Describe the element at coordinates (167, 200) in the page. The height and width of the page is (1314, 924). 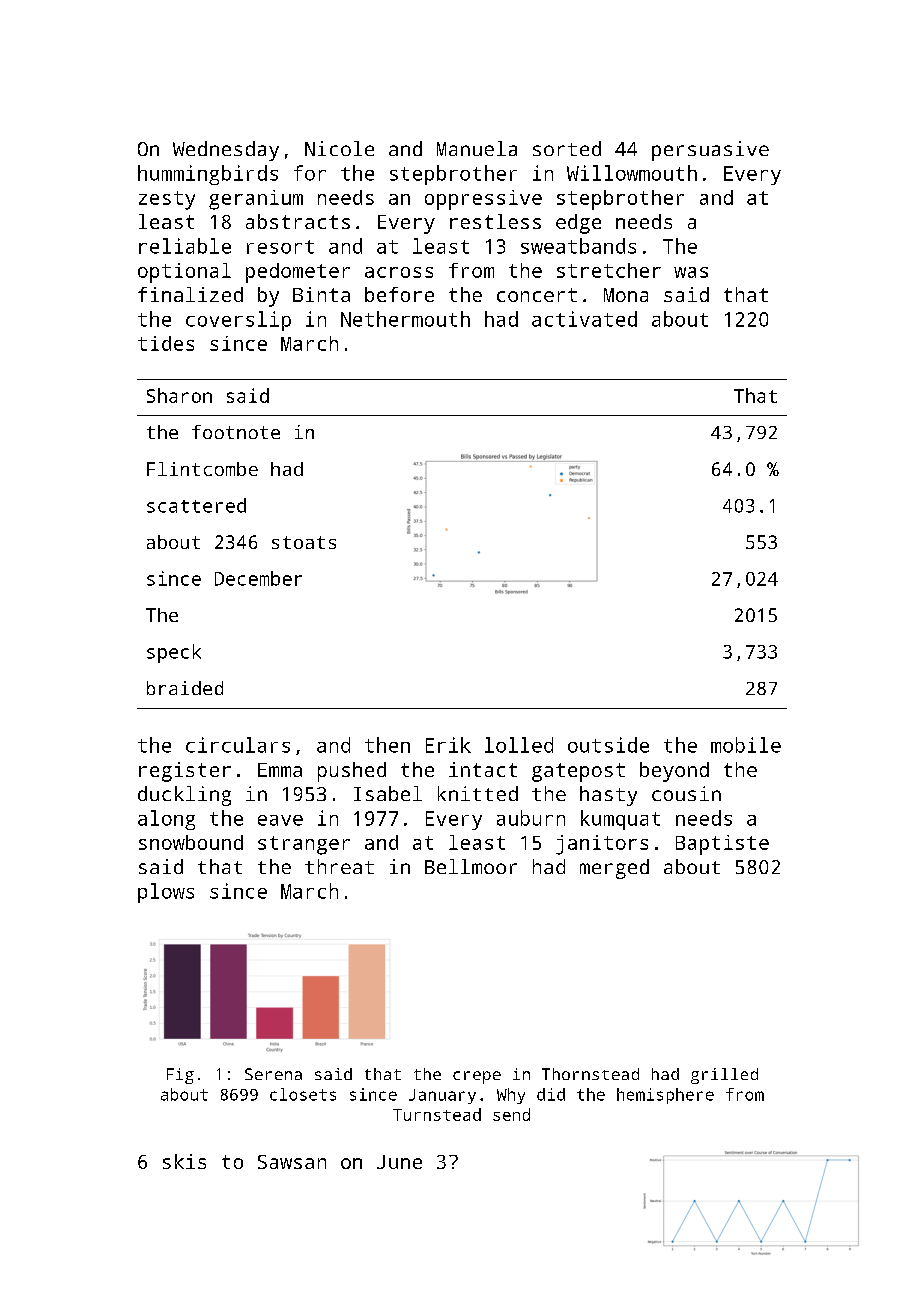
I see `zesty` at that location.
